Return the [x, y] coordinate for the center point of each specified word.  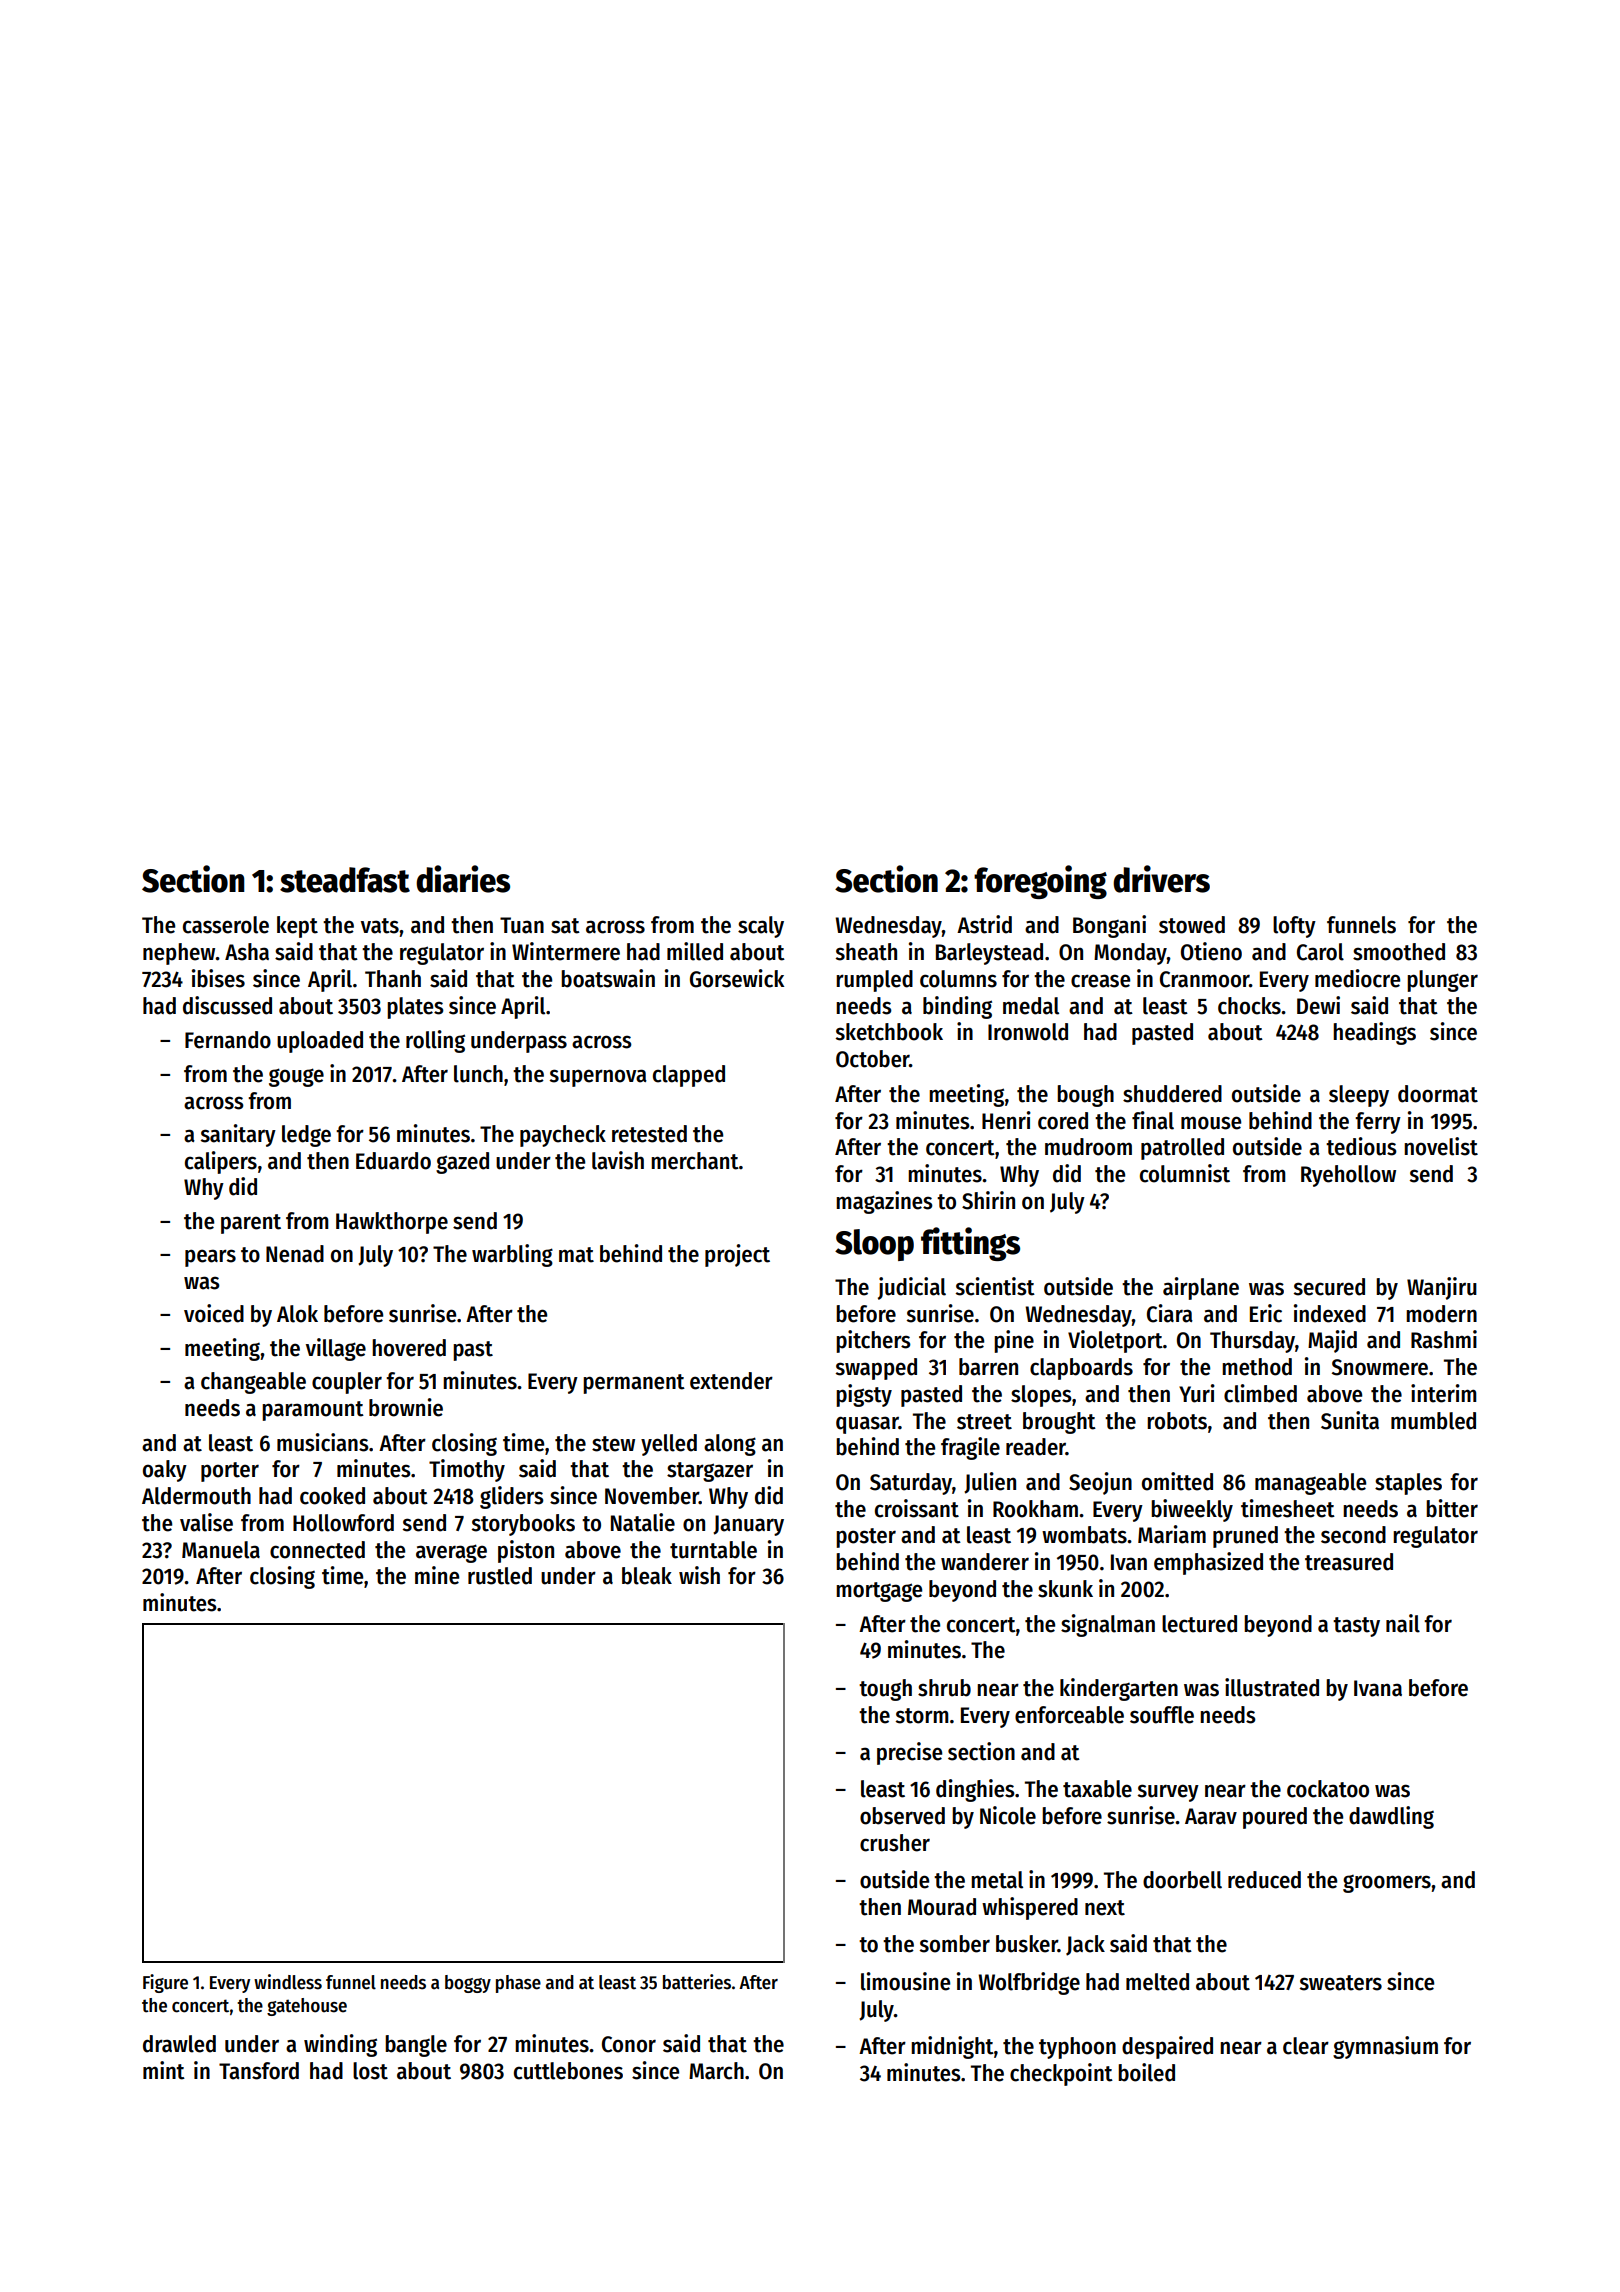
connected [317, 1550]
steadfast [345, 880]
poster [866, 1538]
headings [1374, 1033]
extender [731, 1381]
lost [370, 2071]
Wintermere [566, 951]
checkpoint [1061, 2074]
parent [251, 1224]
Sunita [1350, 1420]
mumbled [1433, 1421]
